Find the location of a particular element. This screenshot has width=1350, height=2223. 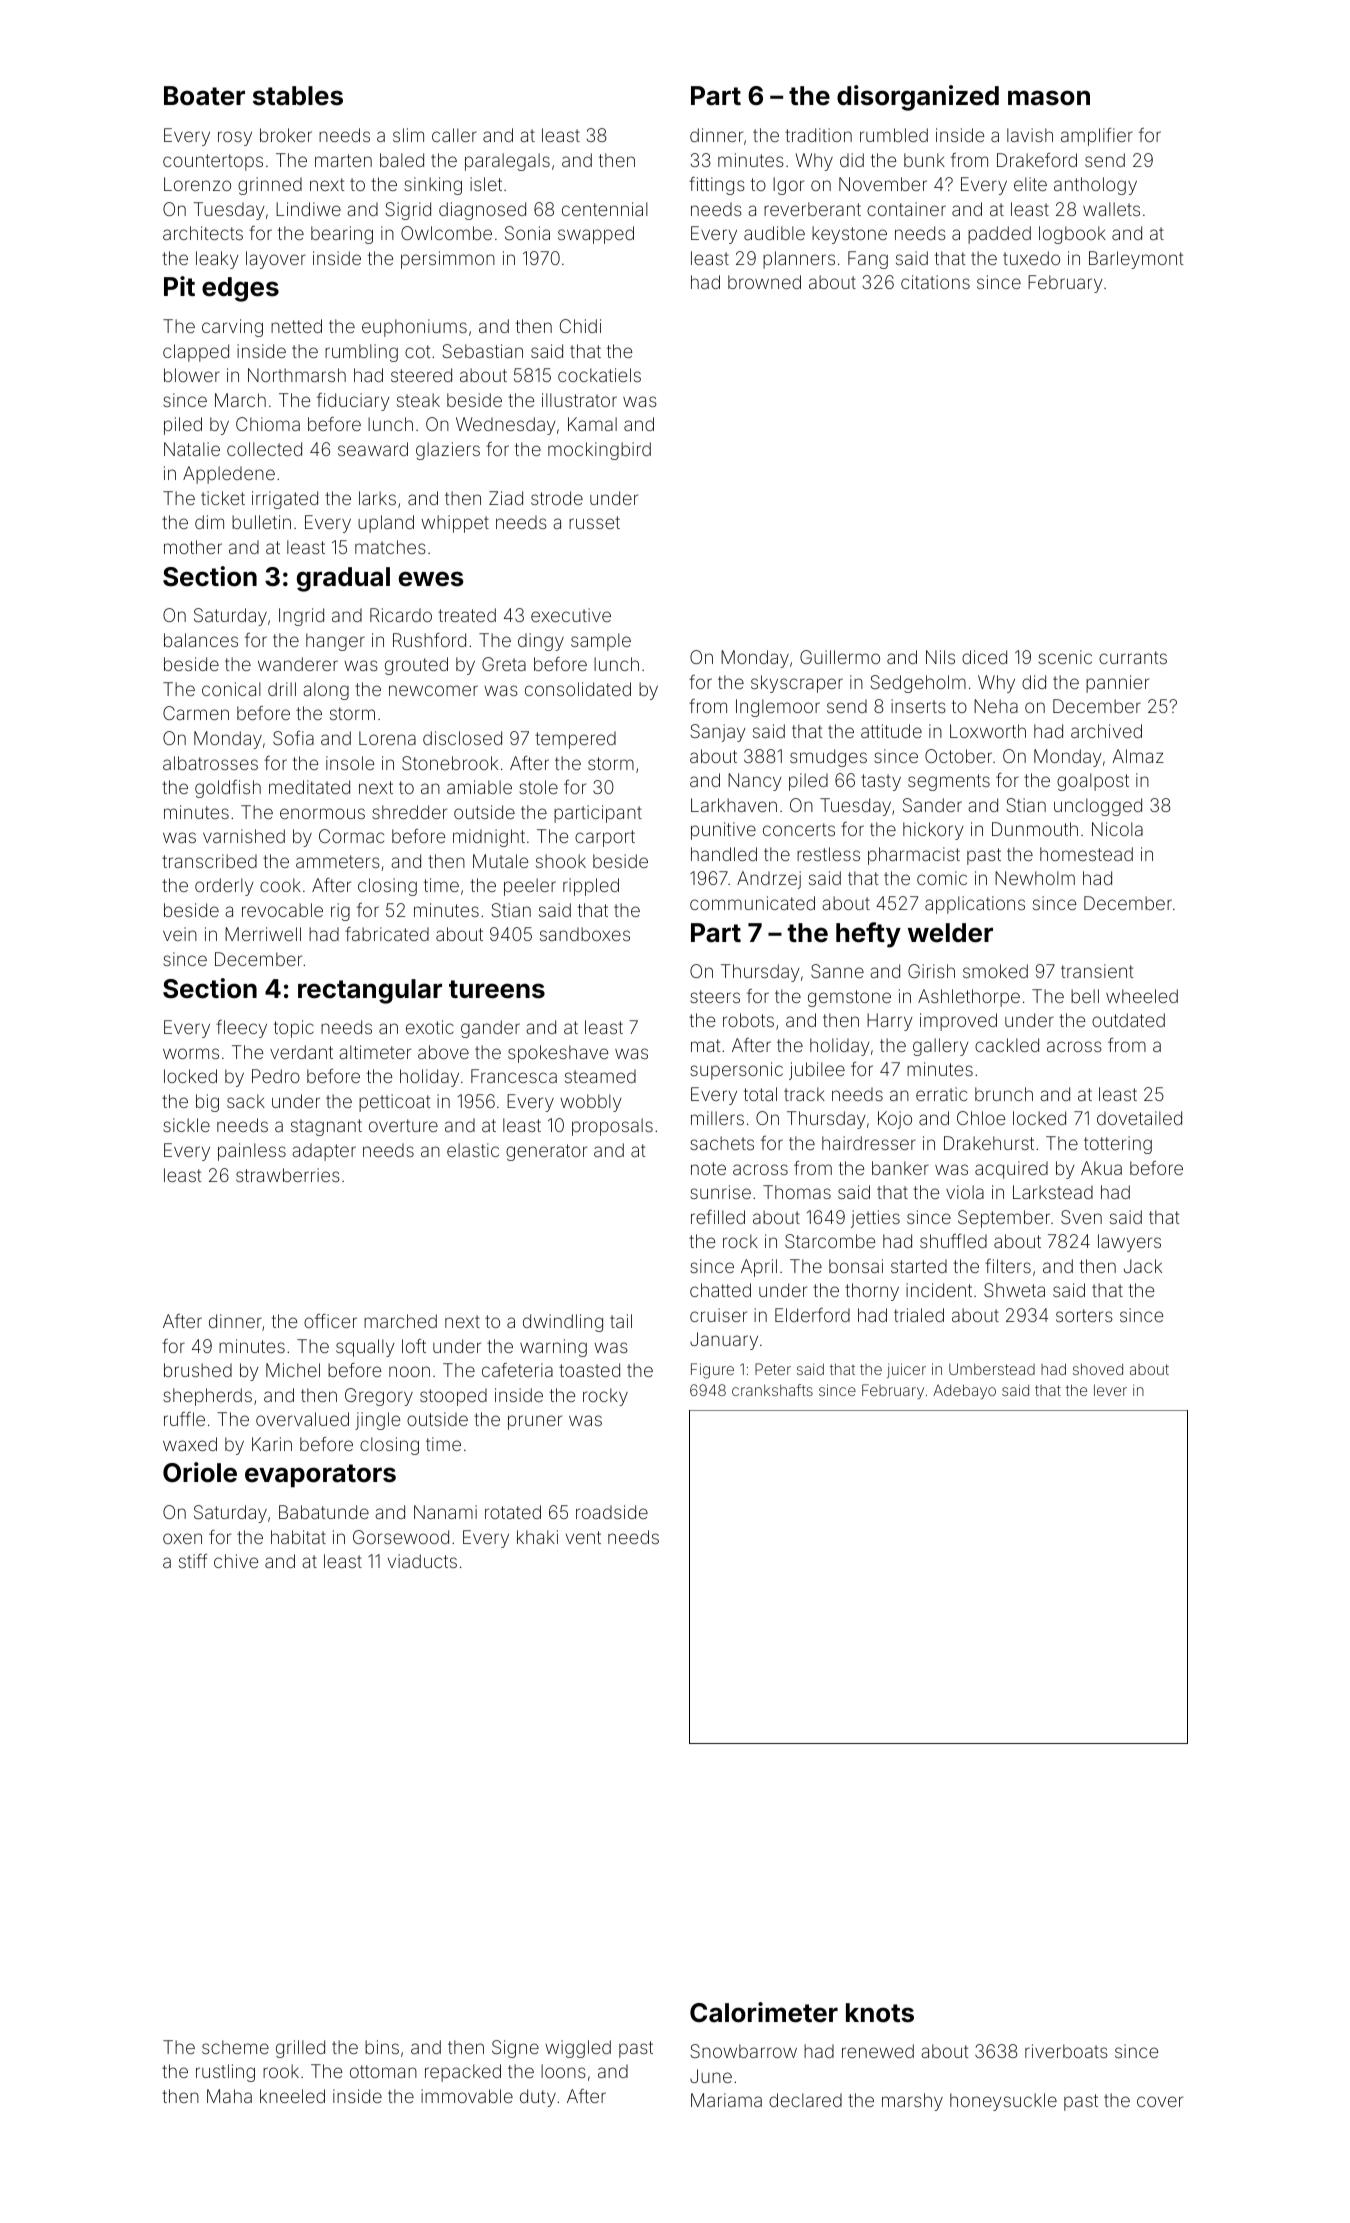

amplifier is located at coordinates (1097, 137).
